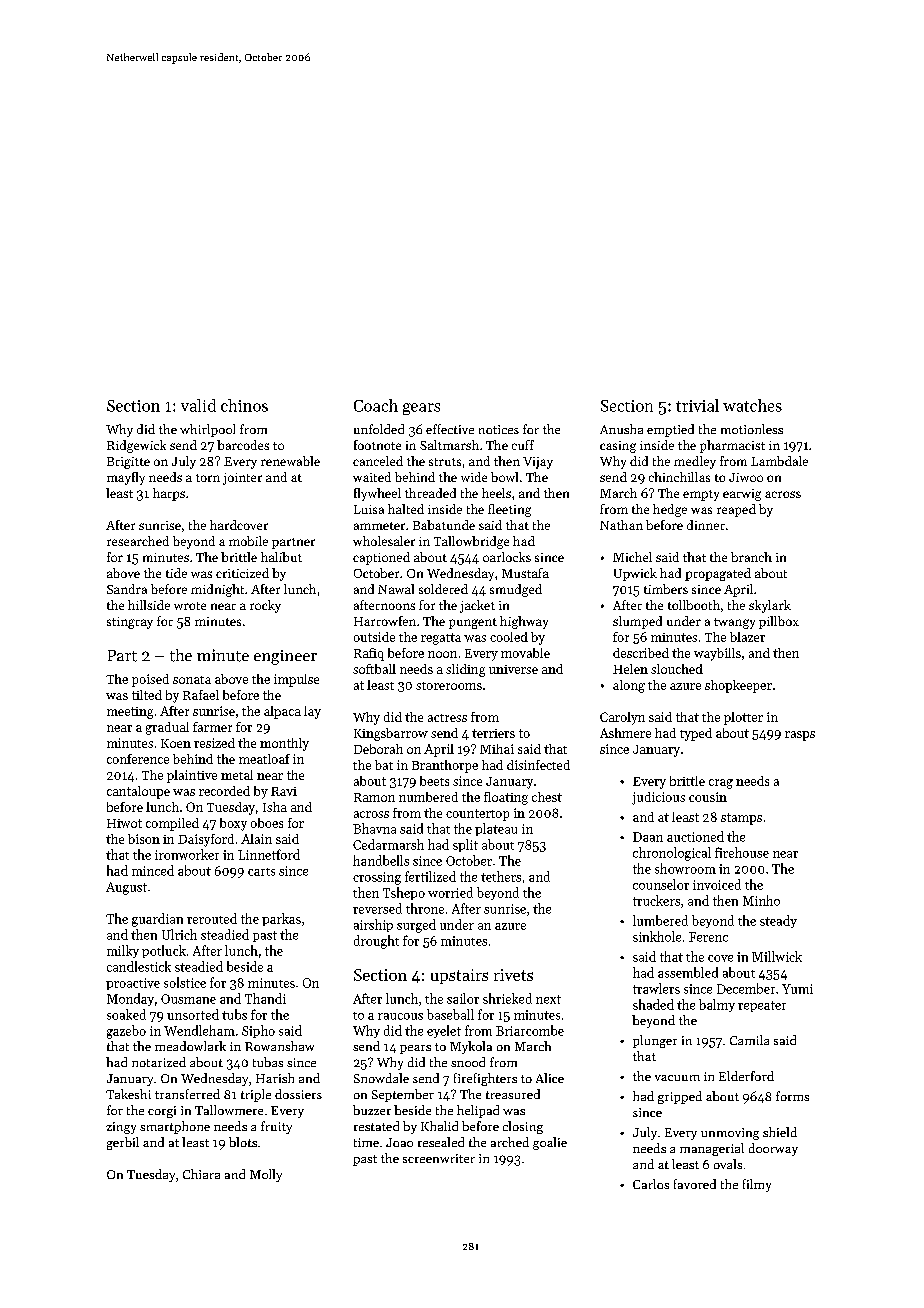 The height and width of the document is (1308, 924). Describe the element at coordinates (658, 798) in the document. I see `judicious` at that location.
